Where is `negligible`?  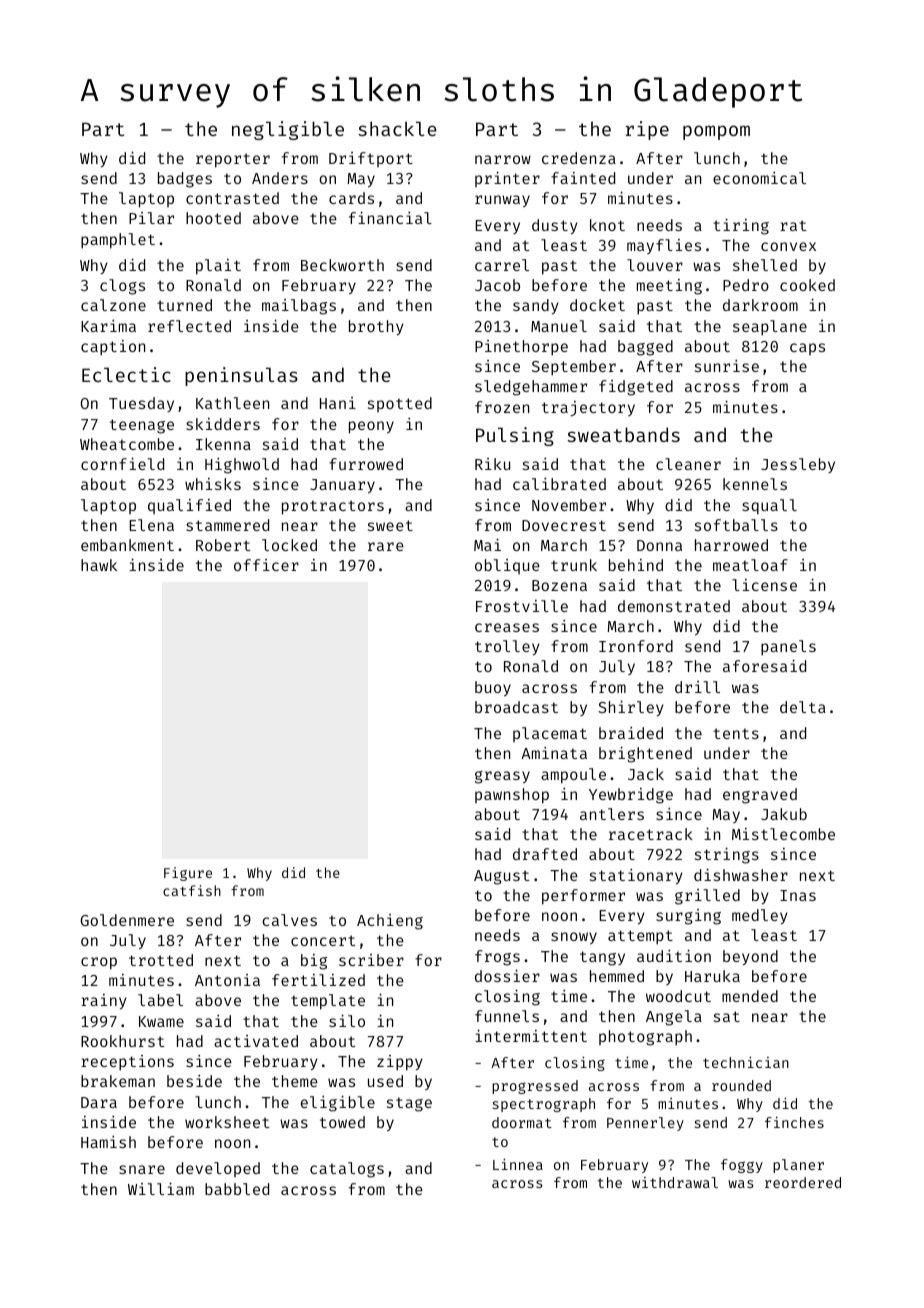
negligible is located at coordinates (288, 130).
